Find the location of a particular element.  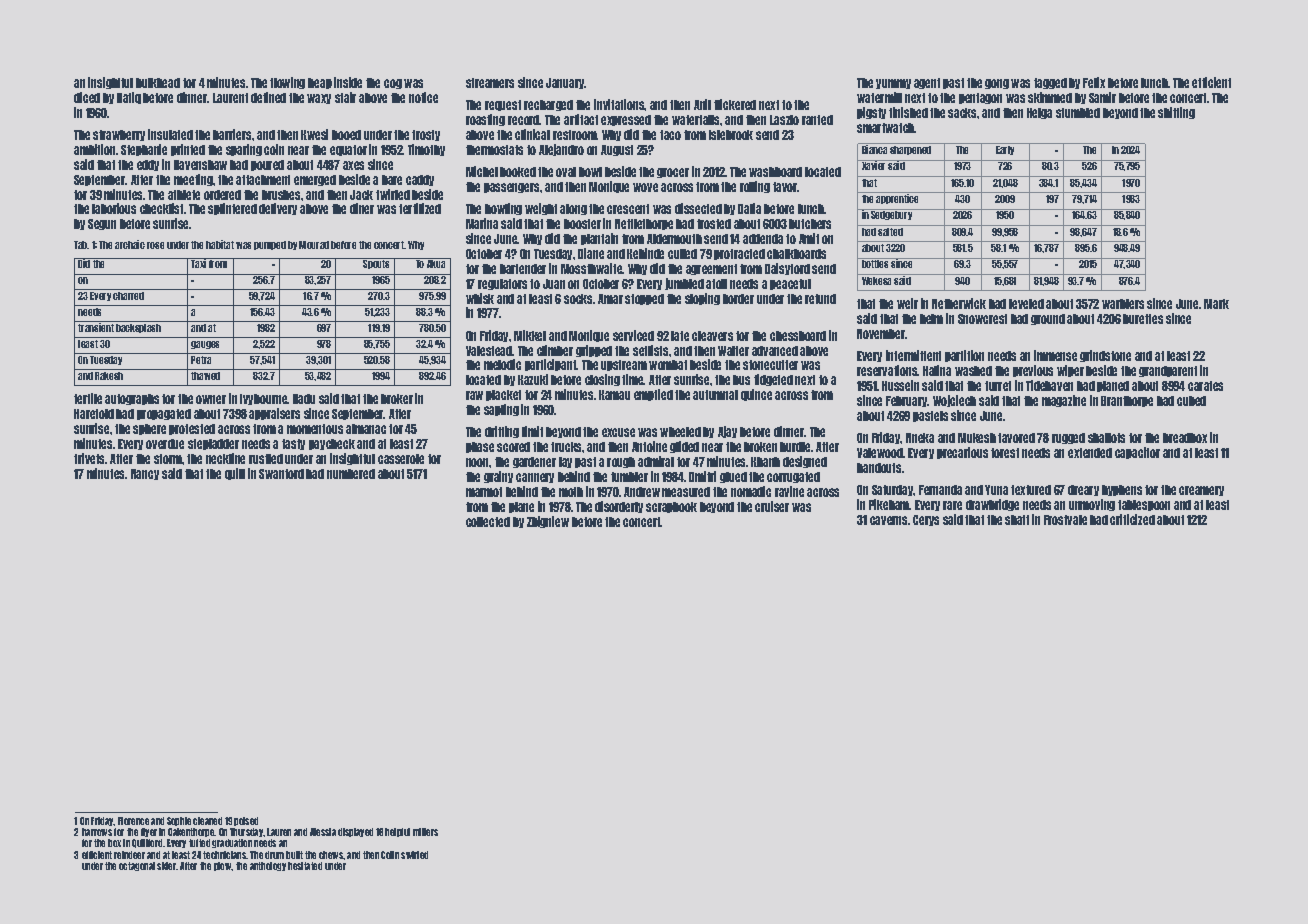

Harefold is located at coordinates (94, 414).
